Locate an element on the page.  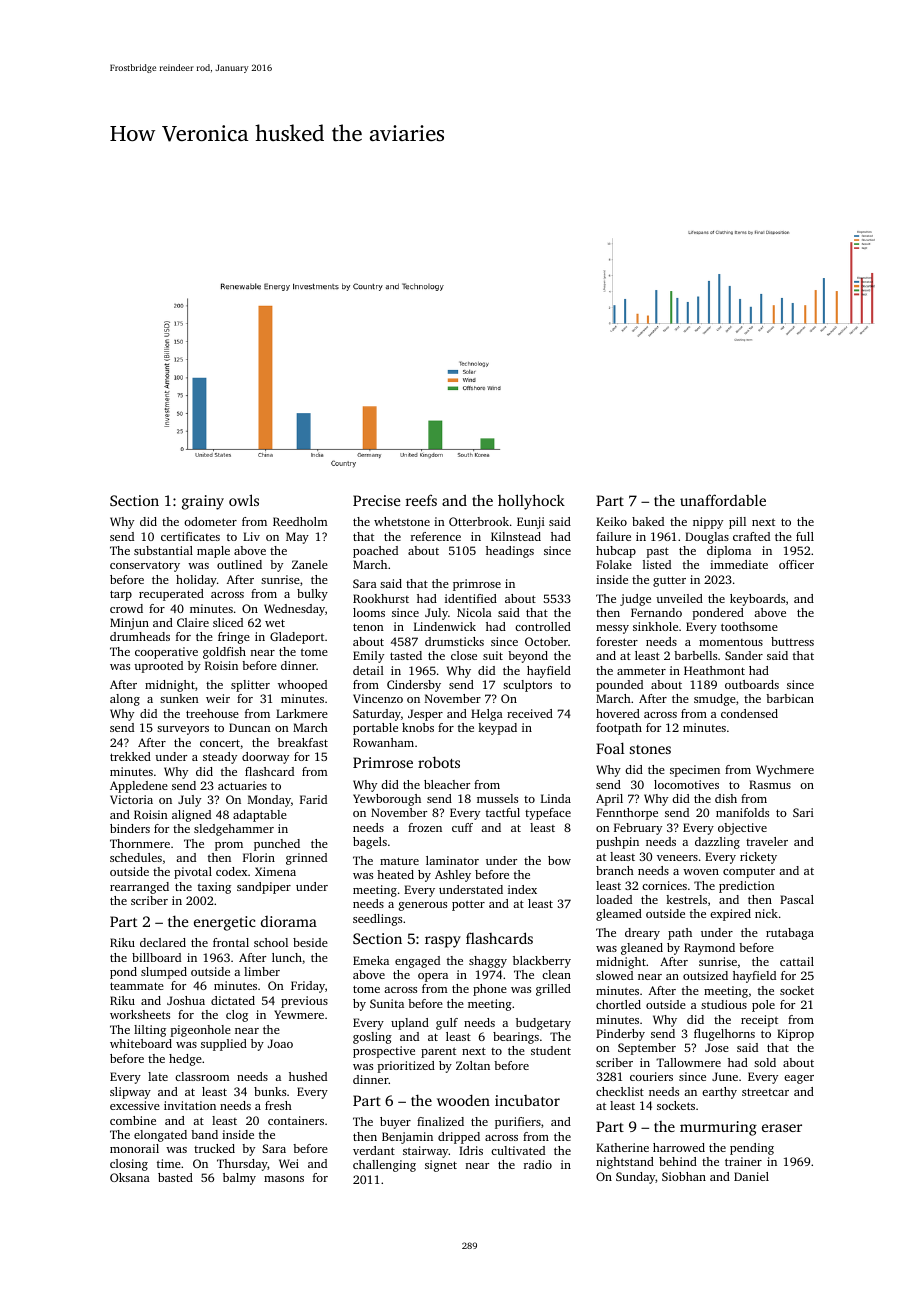
unaffordable is located at coordinates (723, 500).
